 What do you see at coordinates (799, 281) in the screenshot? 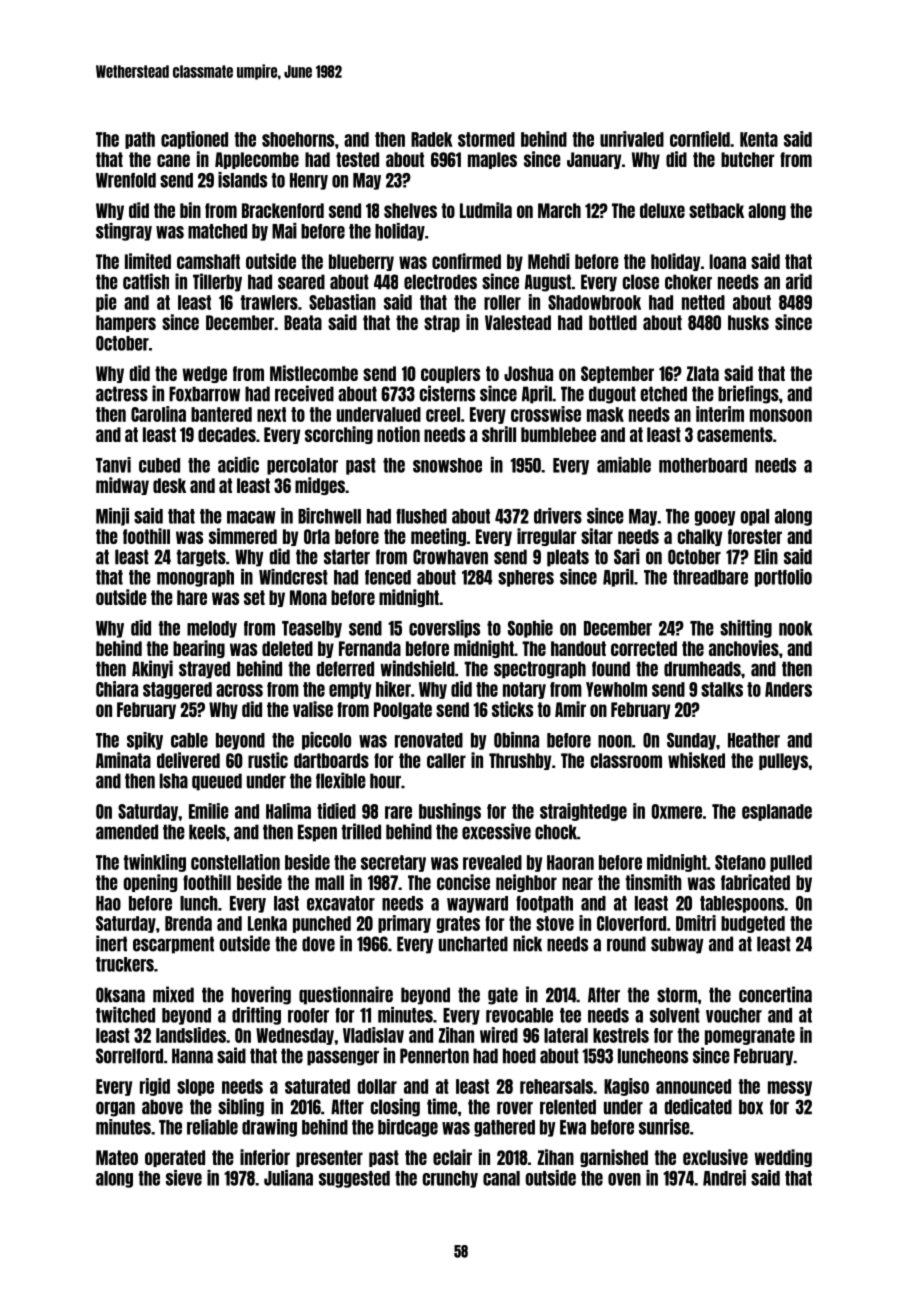
I see `arid` at bounding box center [799, 281].
